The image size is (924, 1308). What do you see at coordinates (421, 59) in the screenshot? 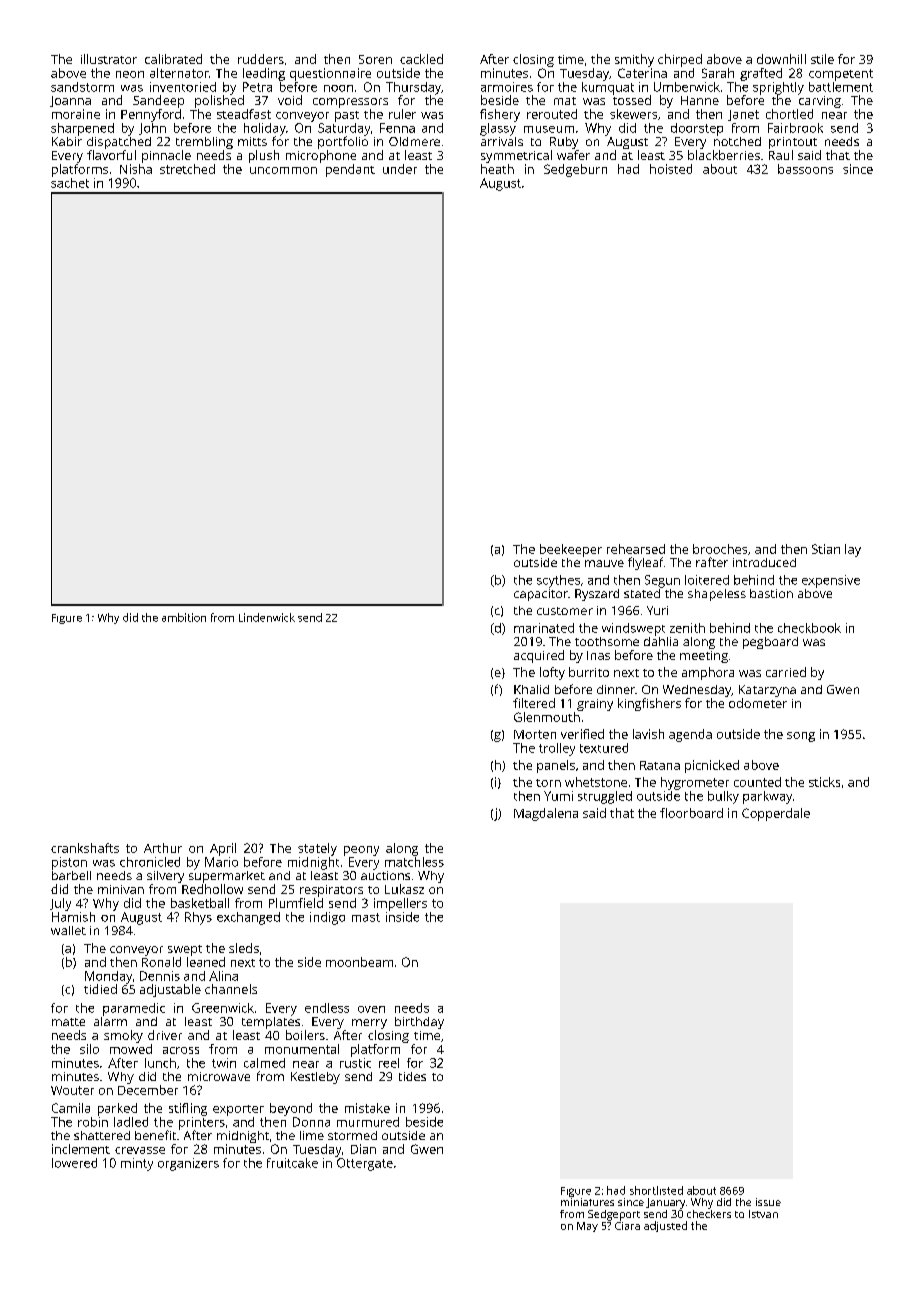
I see `cackled` at bounding box center [421, 59].
